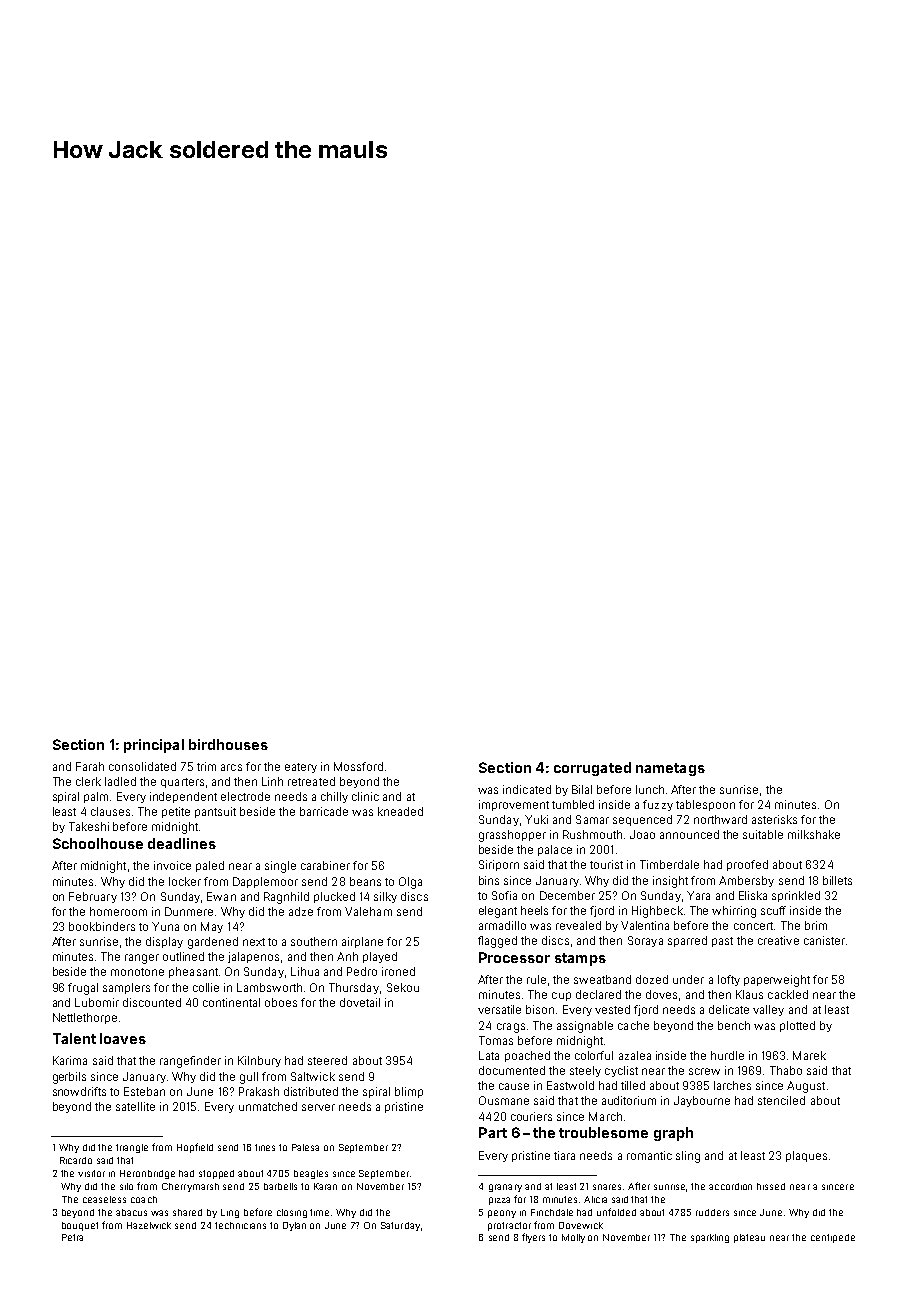 This document has width=908, height=1316. Describe the element at coordinates (616, 1212) in the document. I see `unfolded` at that location.
